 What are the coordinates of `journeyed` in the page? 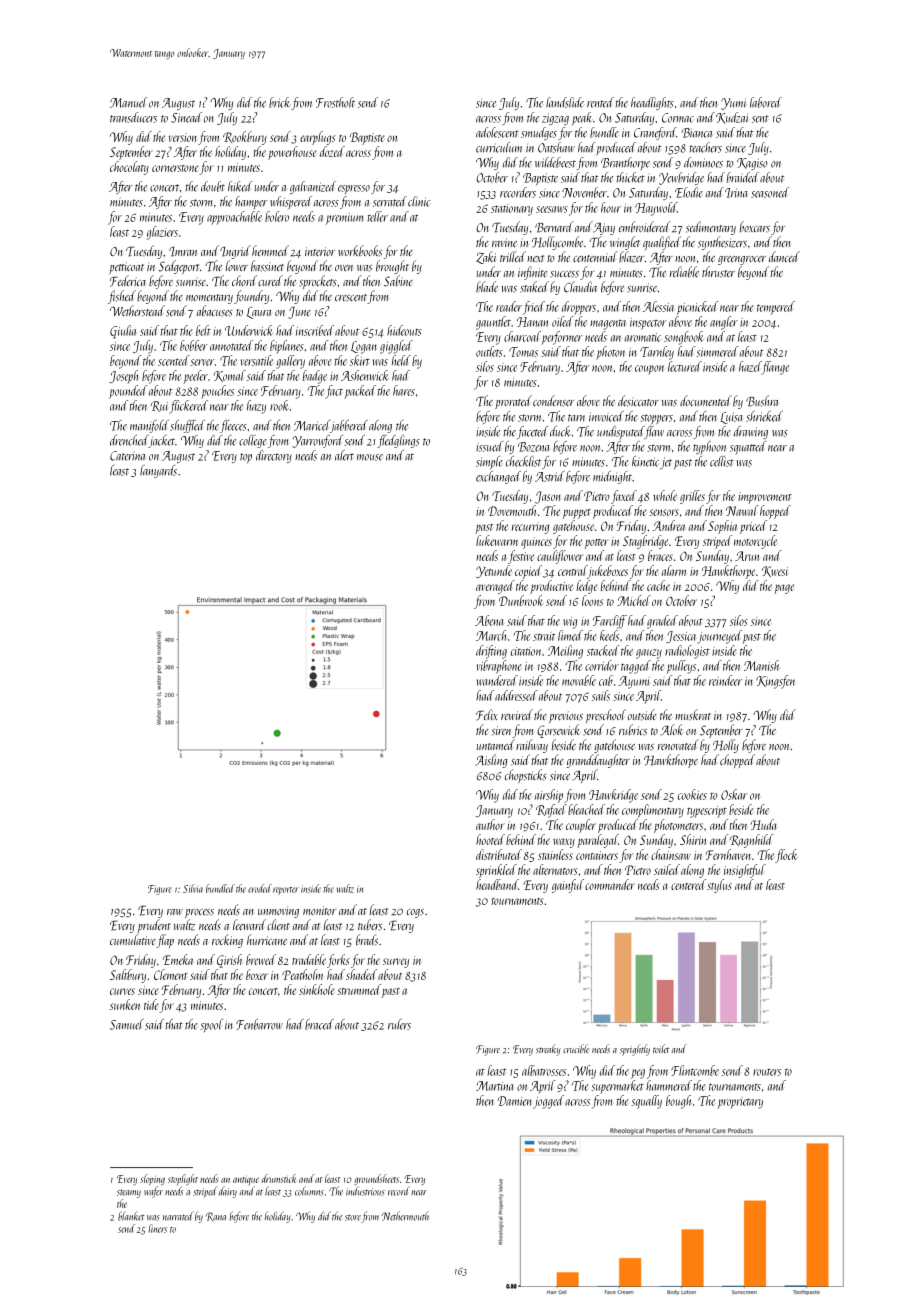 It's located at (719, 637).
